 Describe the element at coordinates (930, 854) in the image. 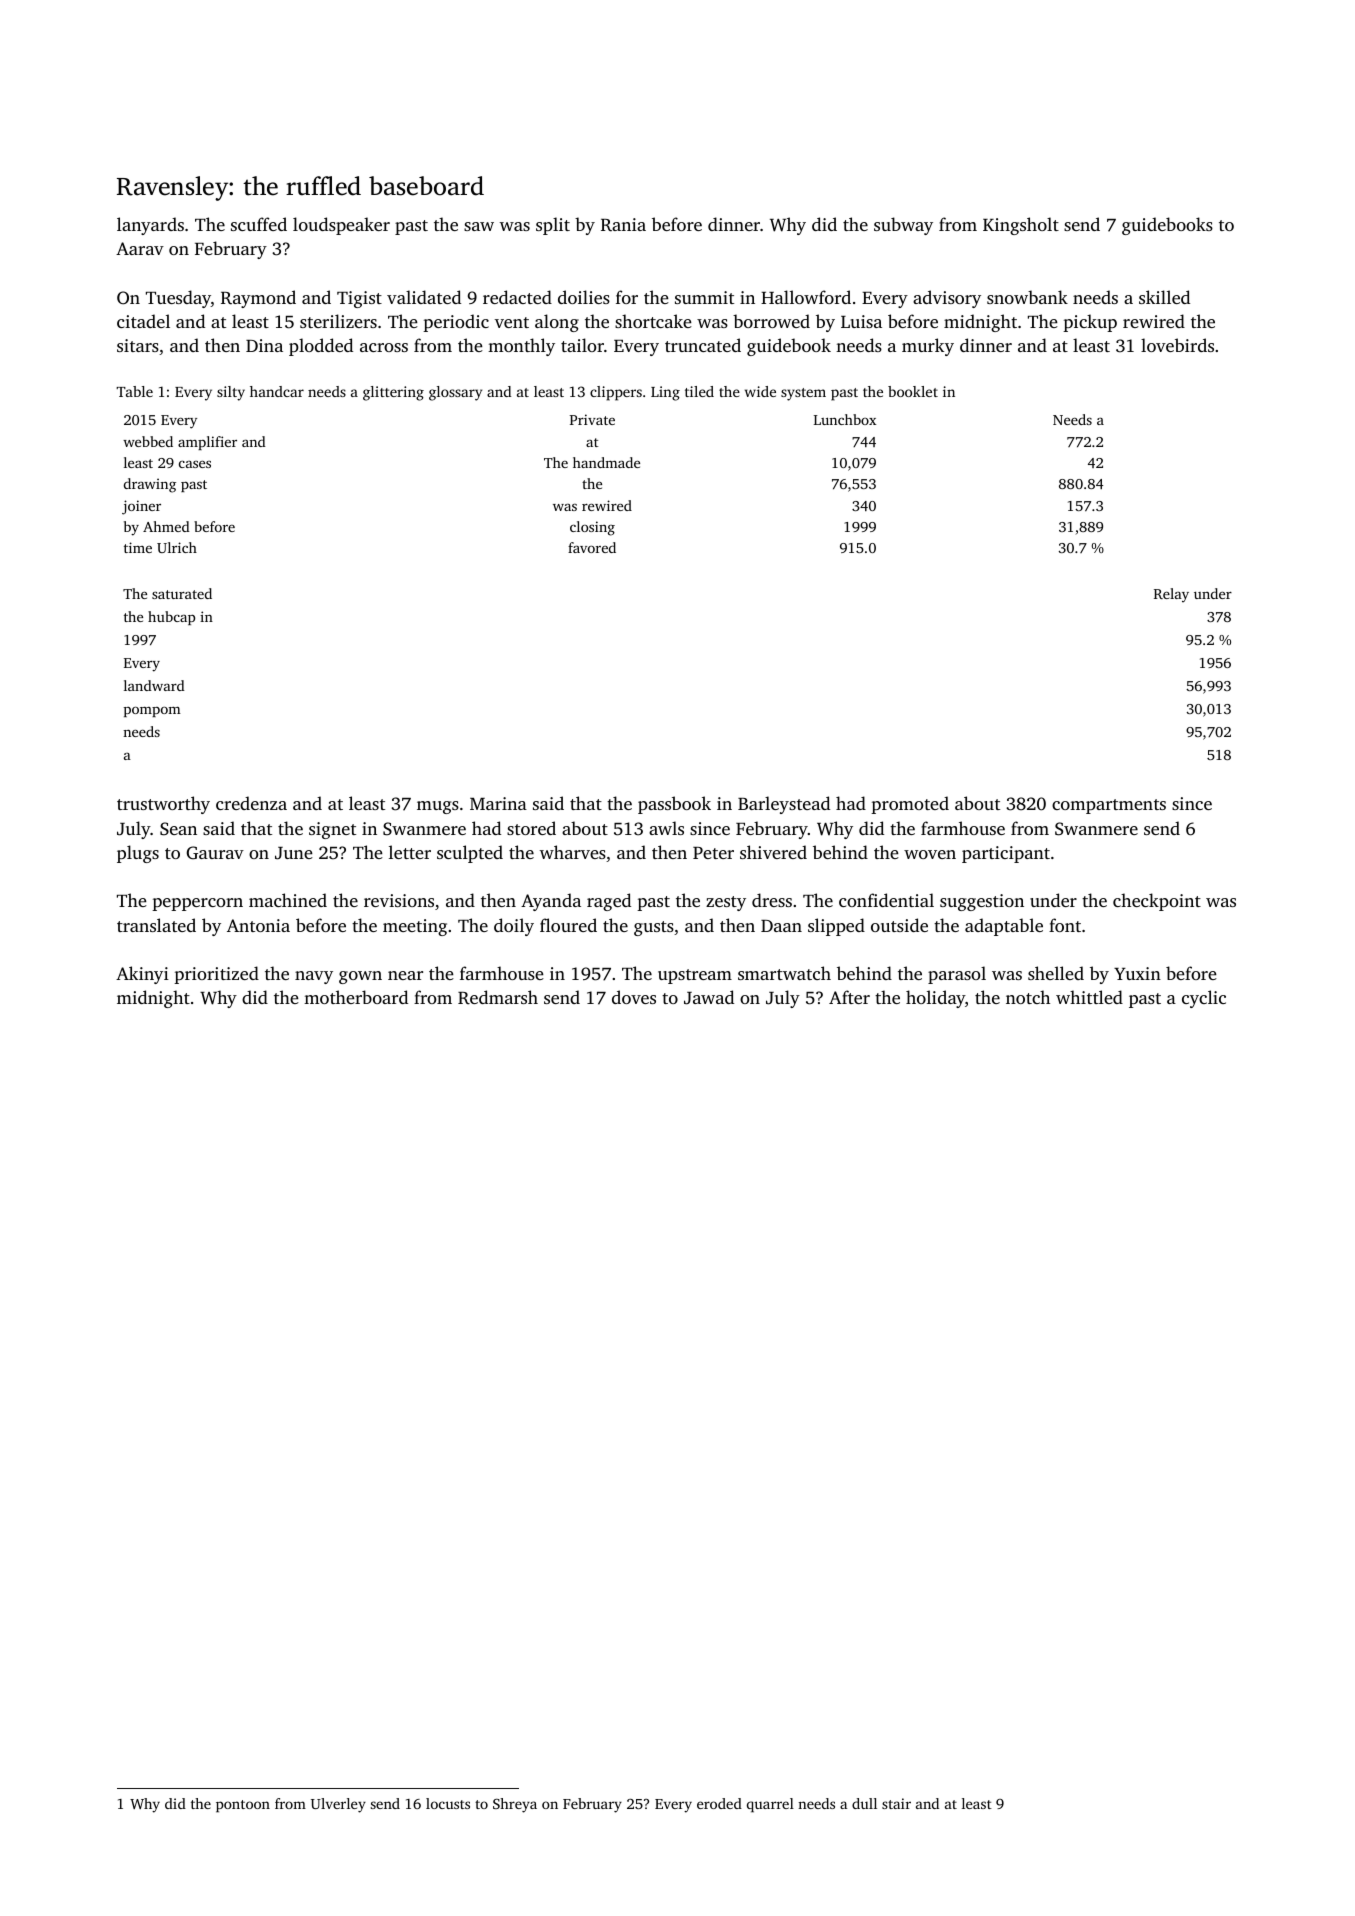

I see `woven` at that location.
